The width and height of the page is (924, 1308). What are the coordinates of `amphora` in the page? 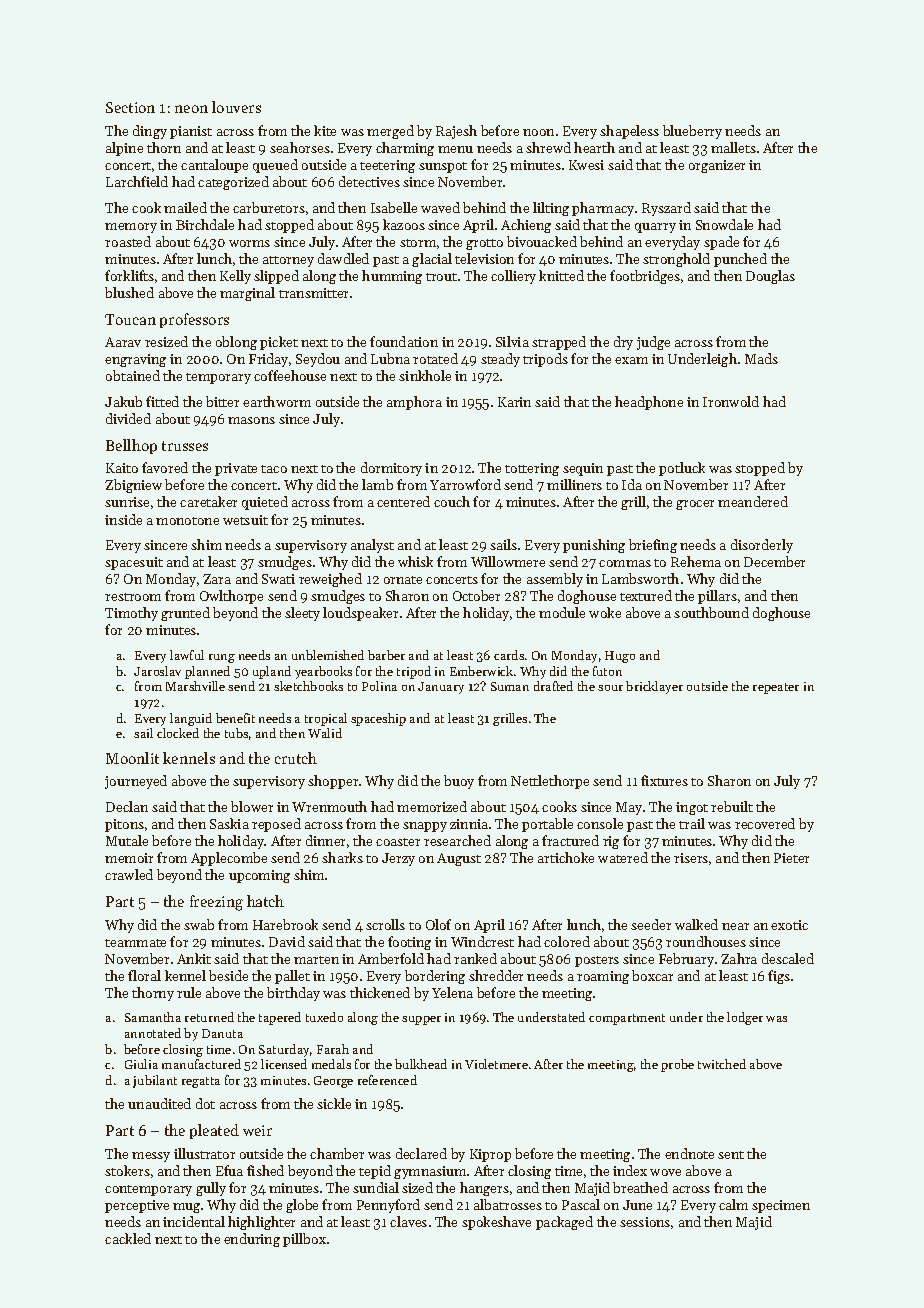 It's located at (414, 403).
